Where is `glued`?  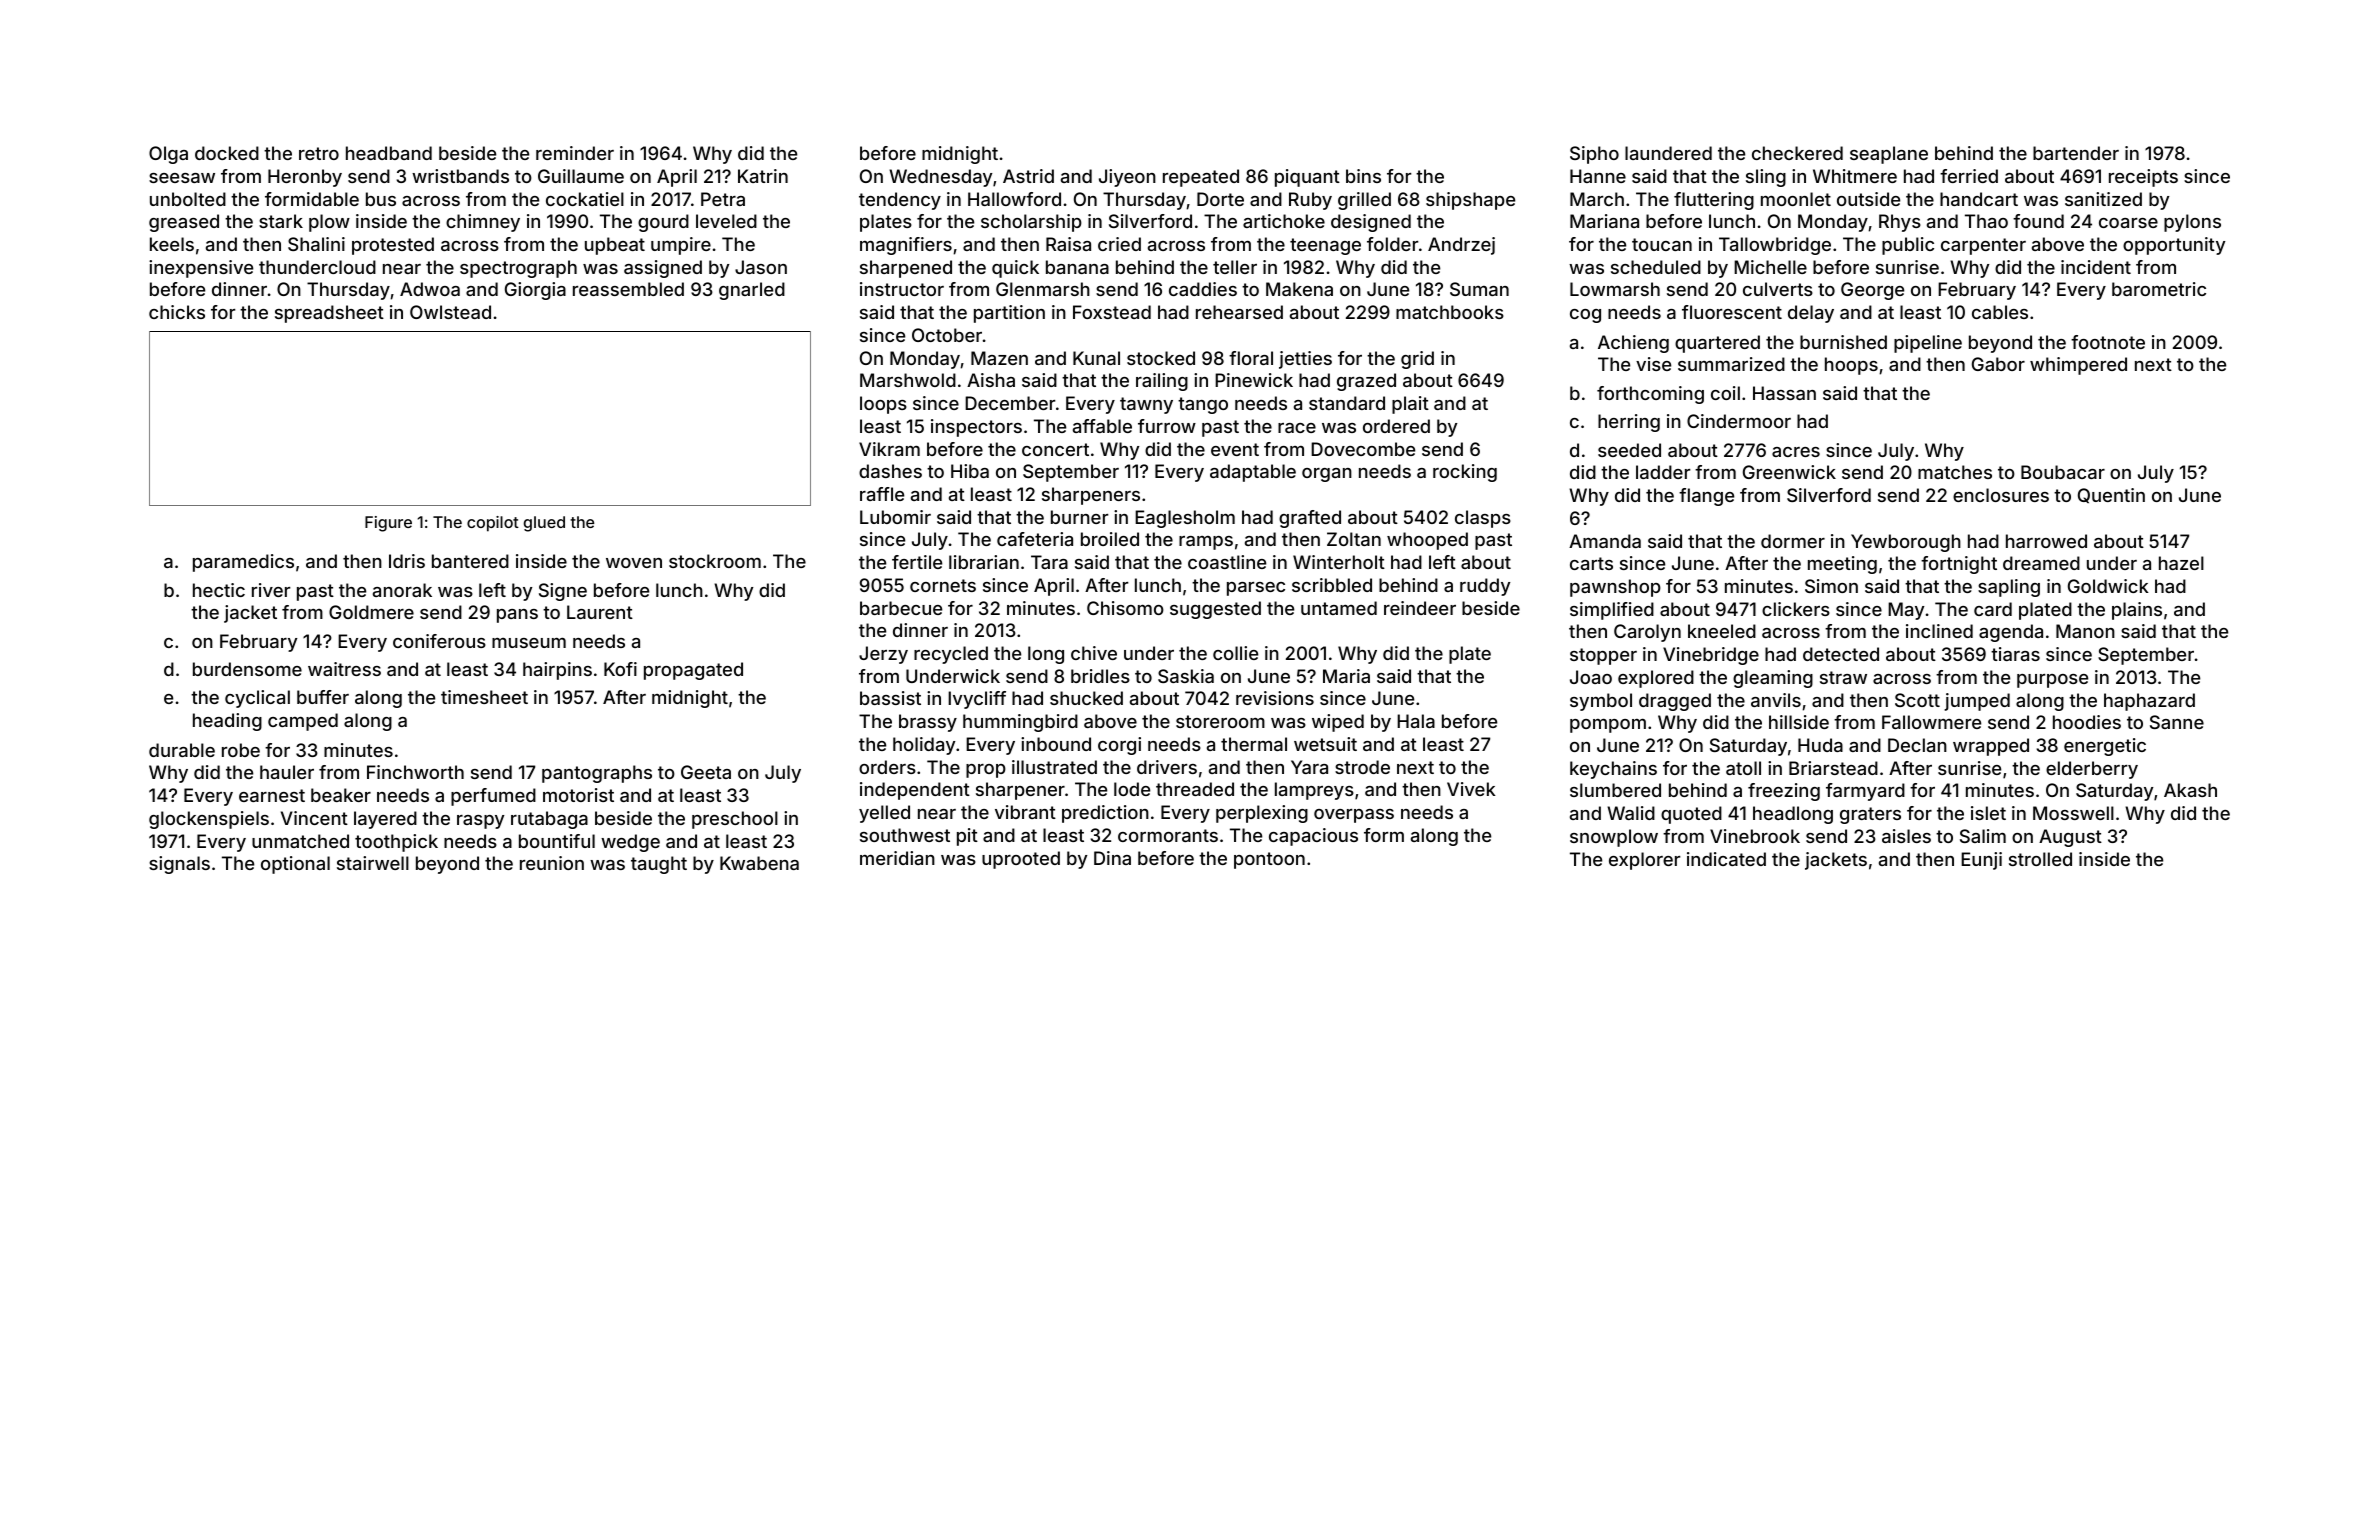
glued is located at coordinates (544, 524).
